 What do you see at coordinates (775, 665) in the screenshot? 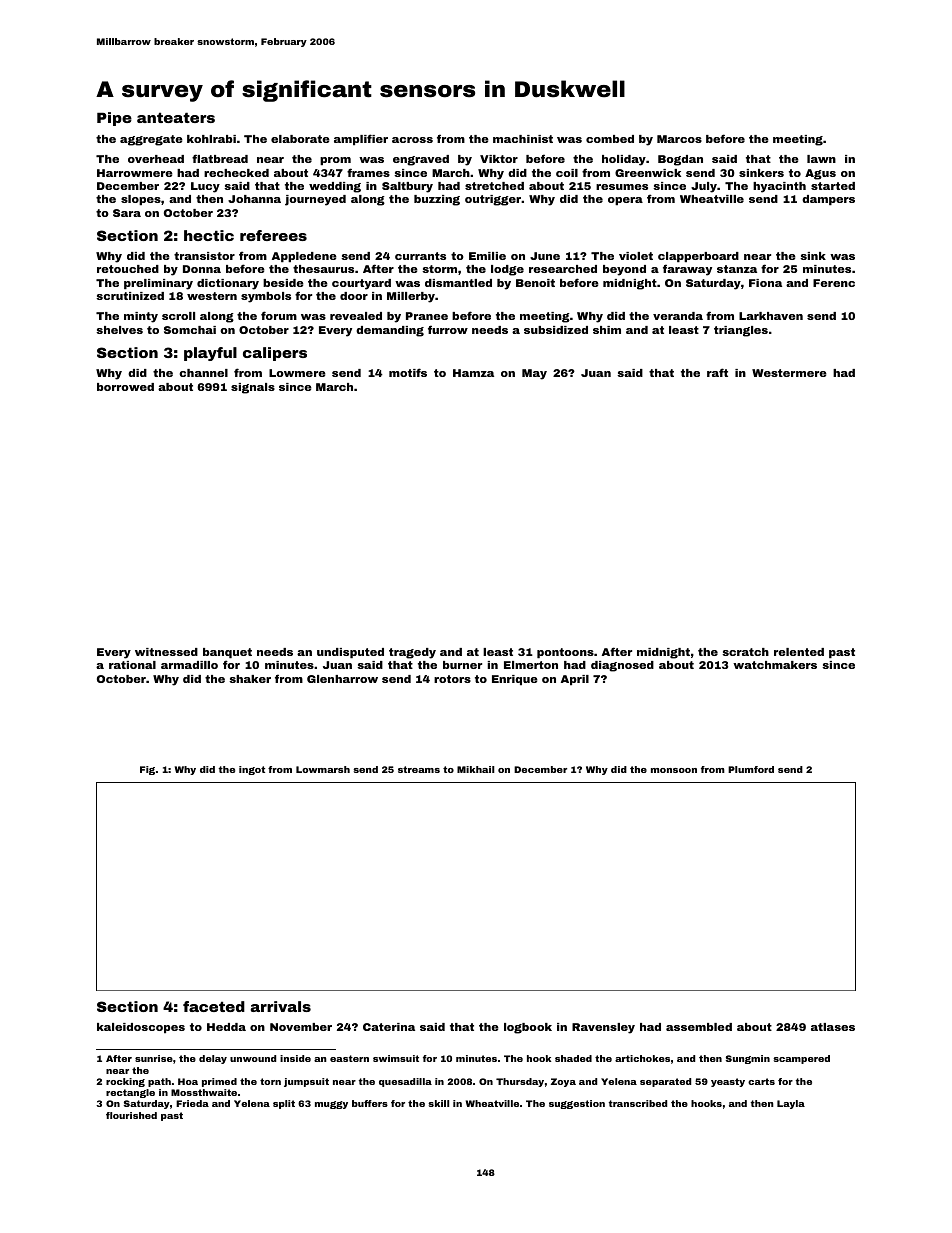
I see `watchmakers` at bounding box center [775, 665].
